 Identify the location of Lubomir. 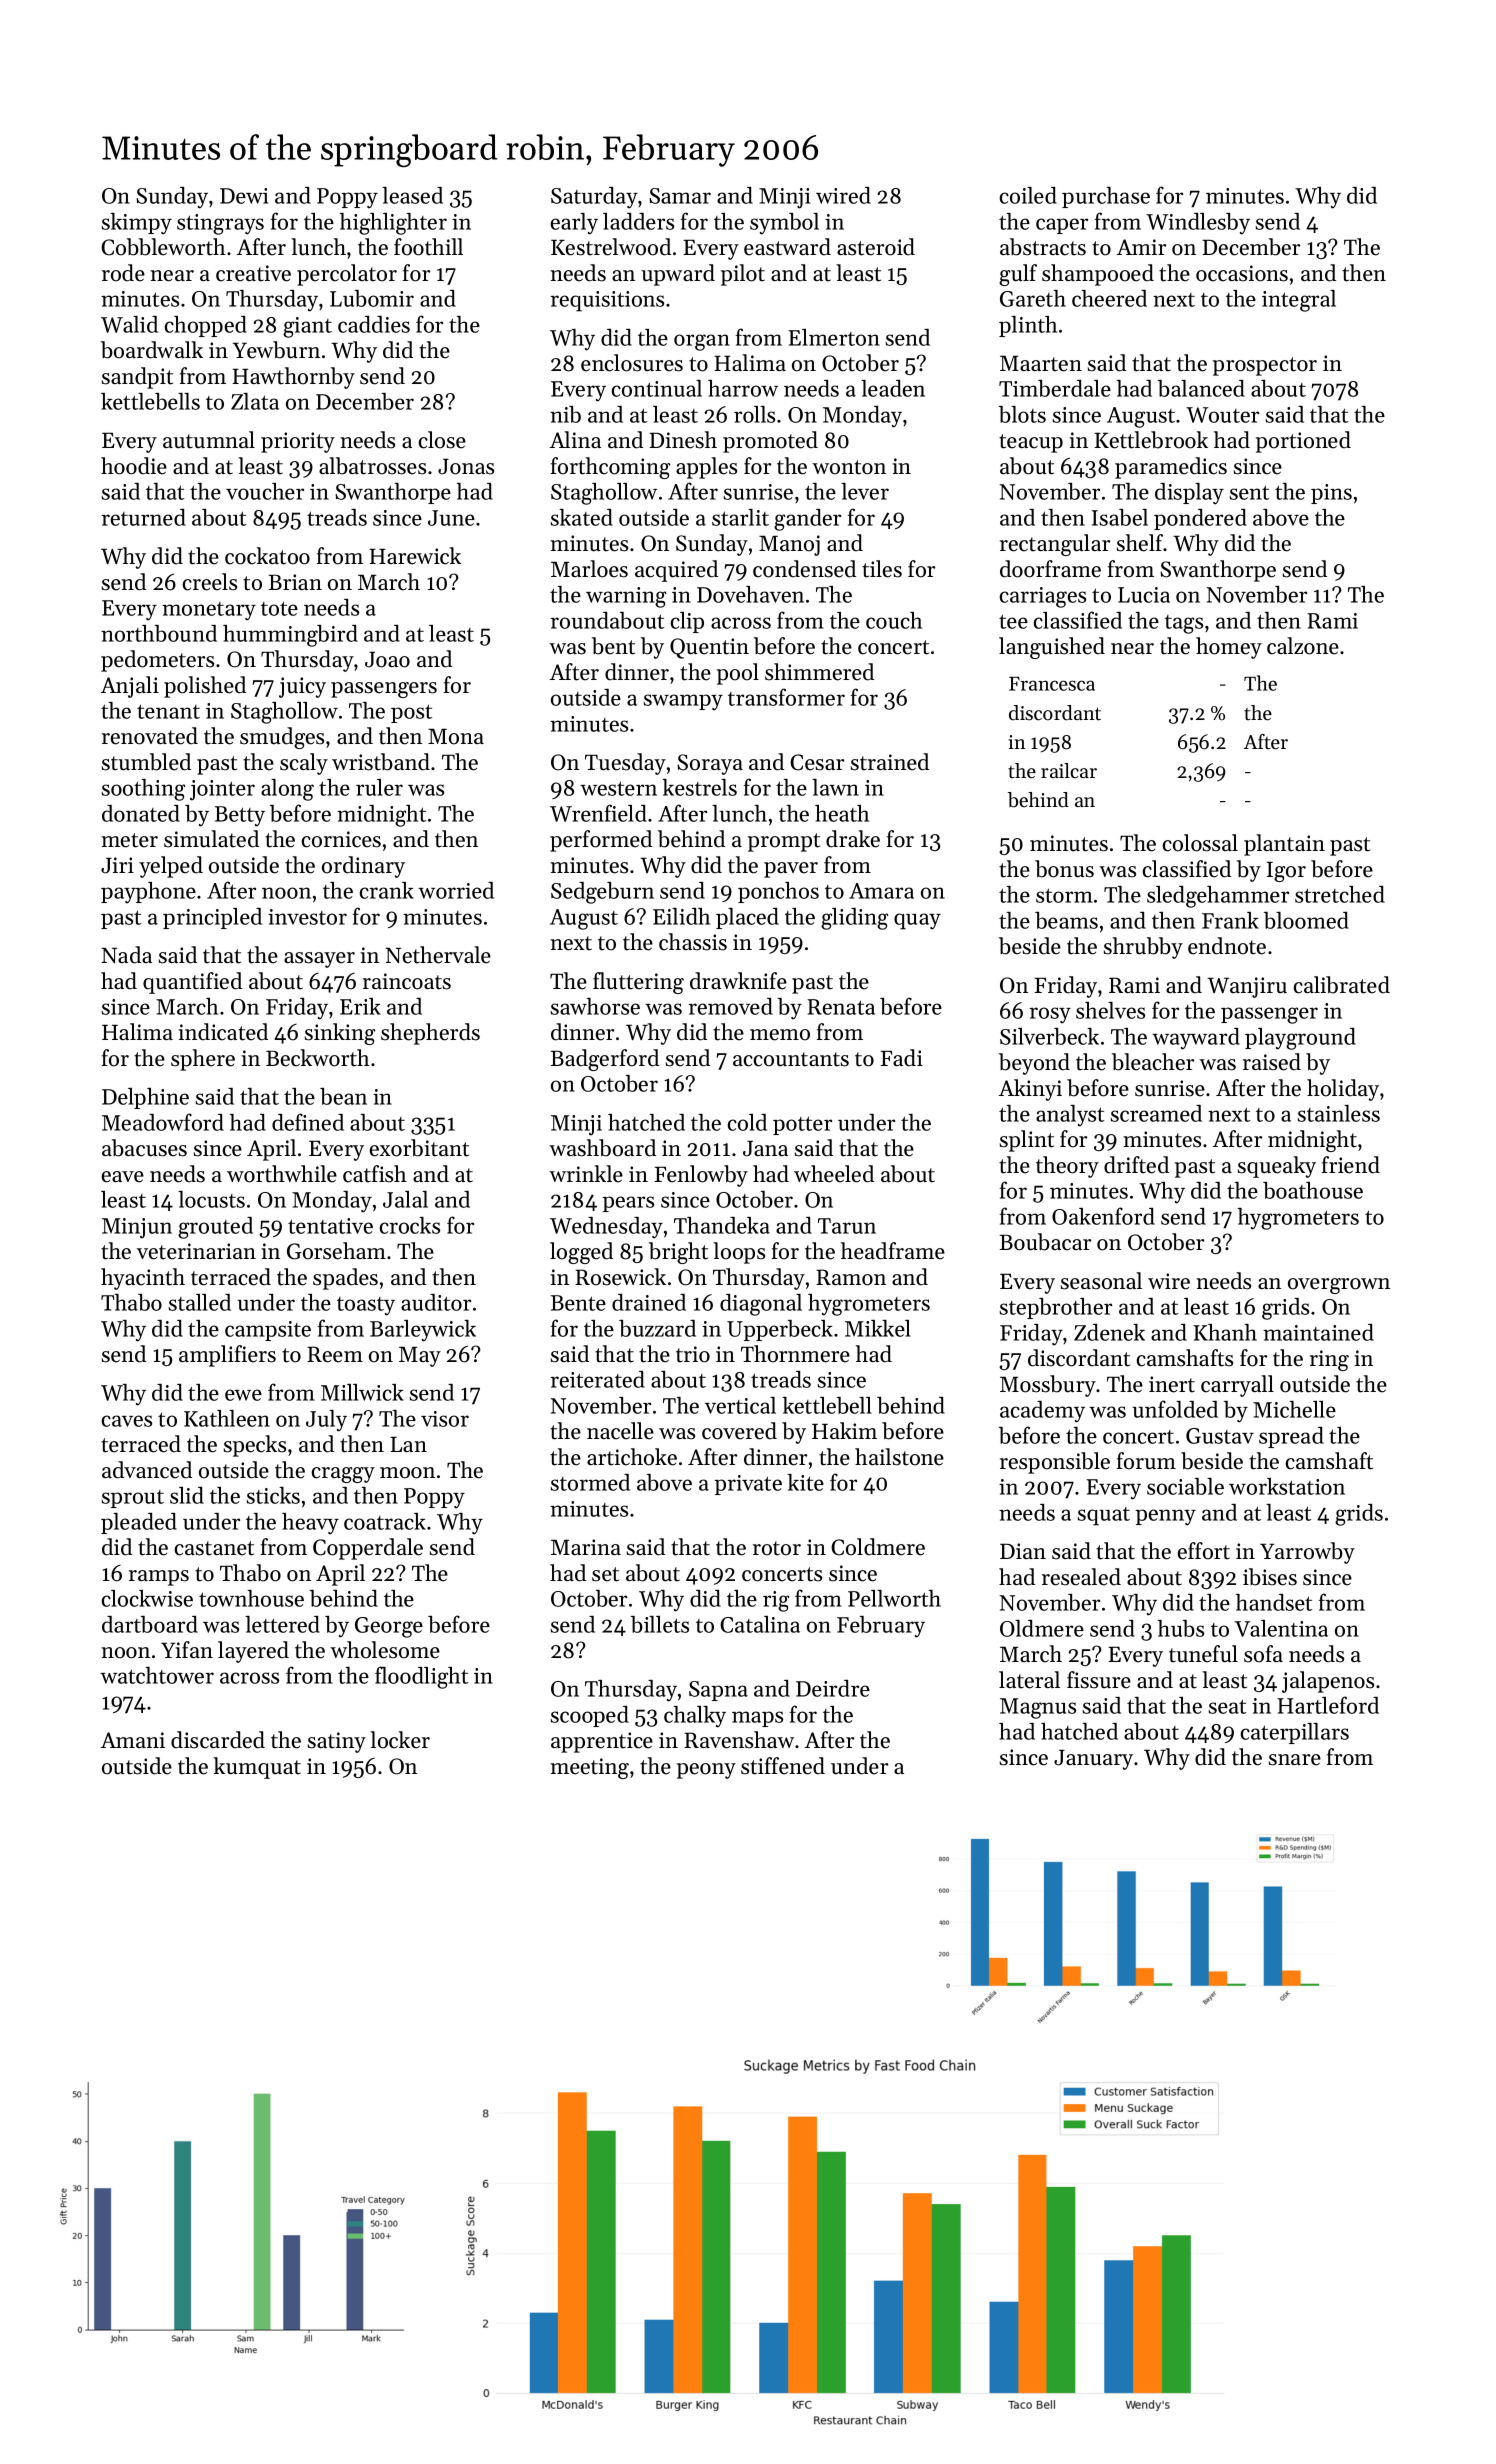
(372, 298).
